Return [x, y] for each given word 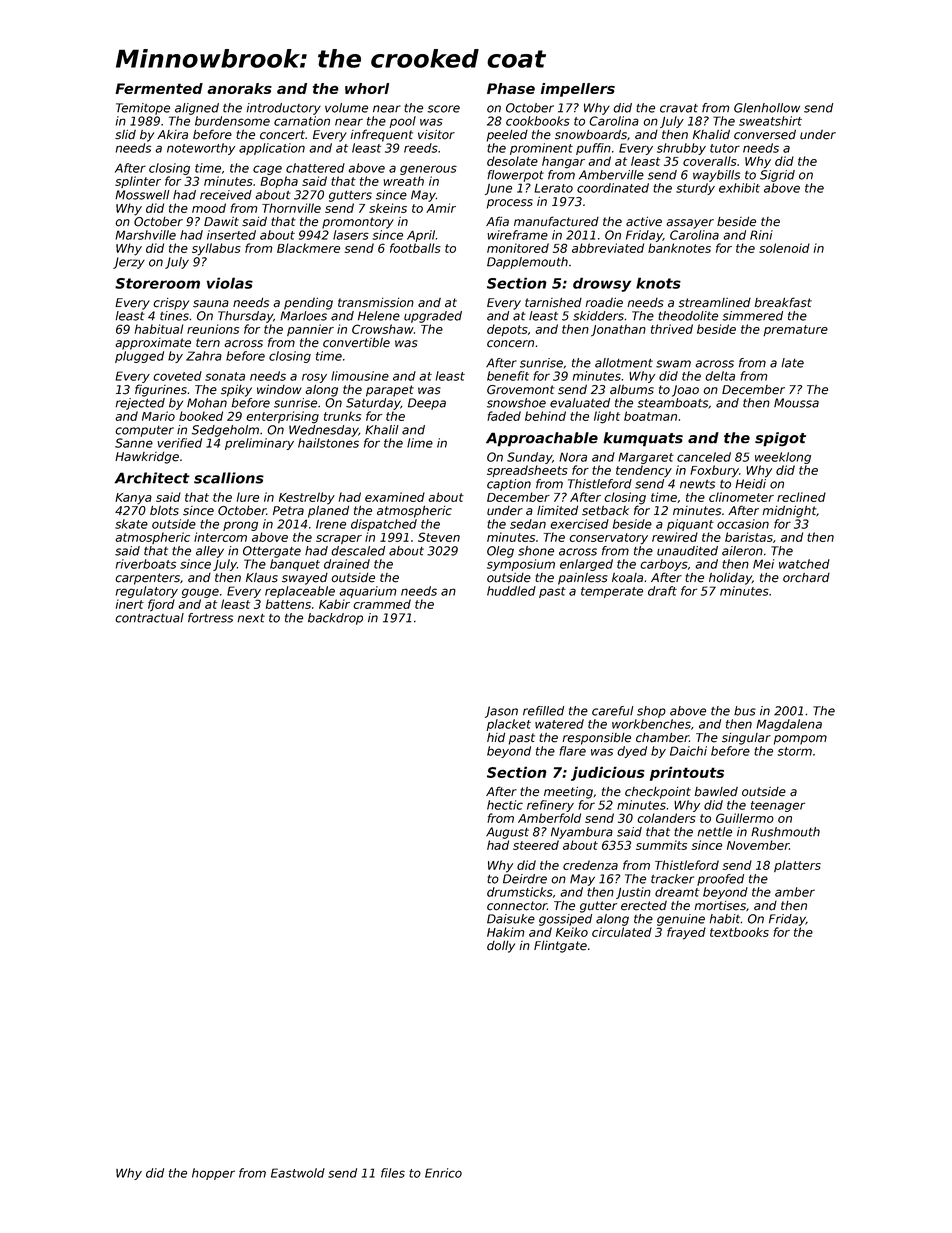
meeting [568, 793]
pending [308, 304]
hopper [213, 1174]
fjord [161, 605]
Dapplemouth [527, 263]
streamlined [714, 303]
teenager [778, 806]
